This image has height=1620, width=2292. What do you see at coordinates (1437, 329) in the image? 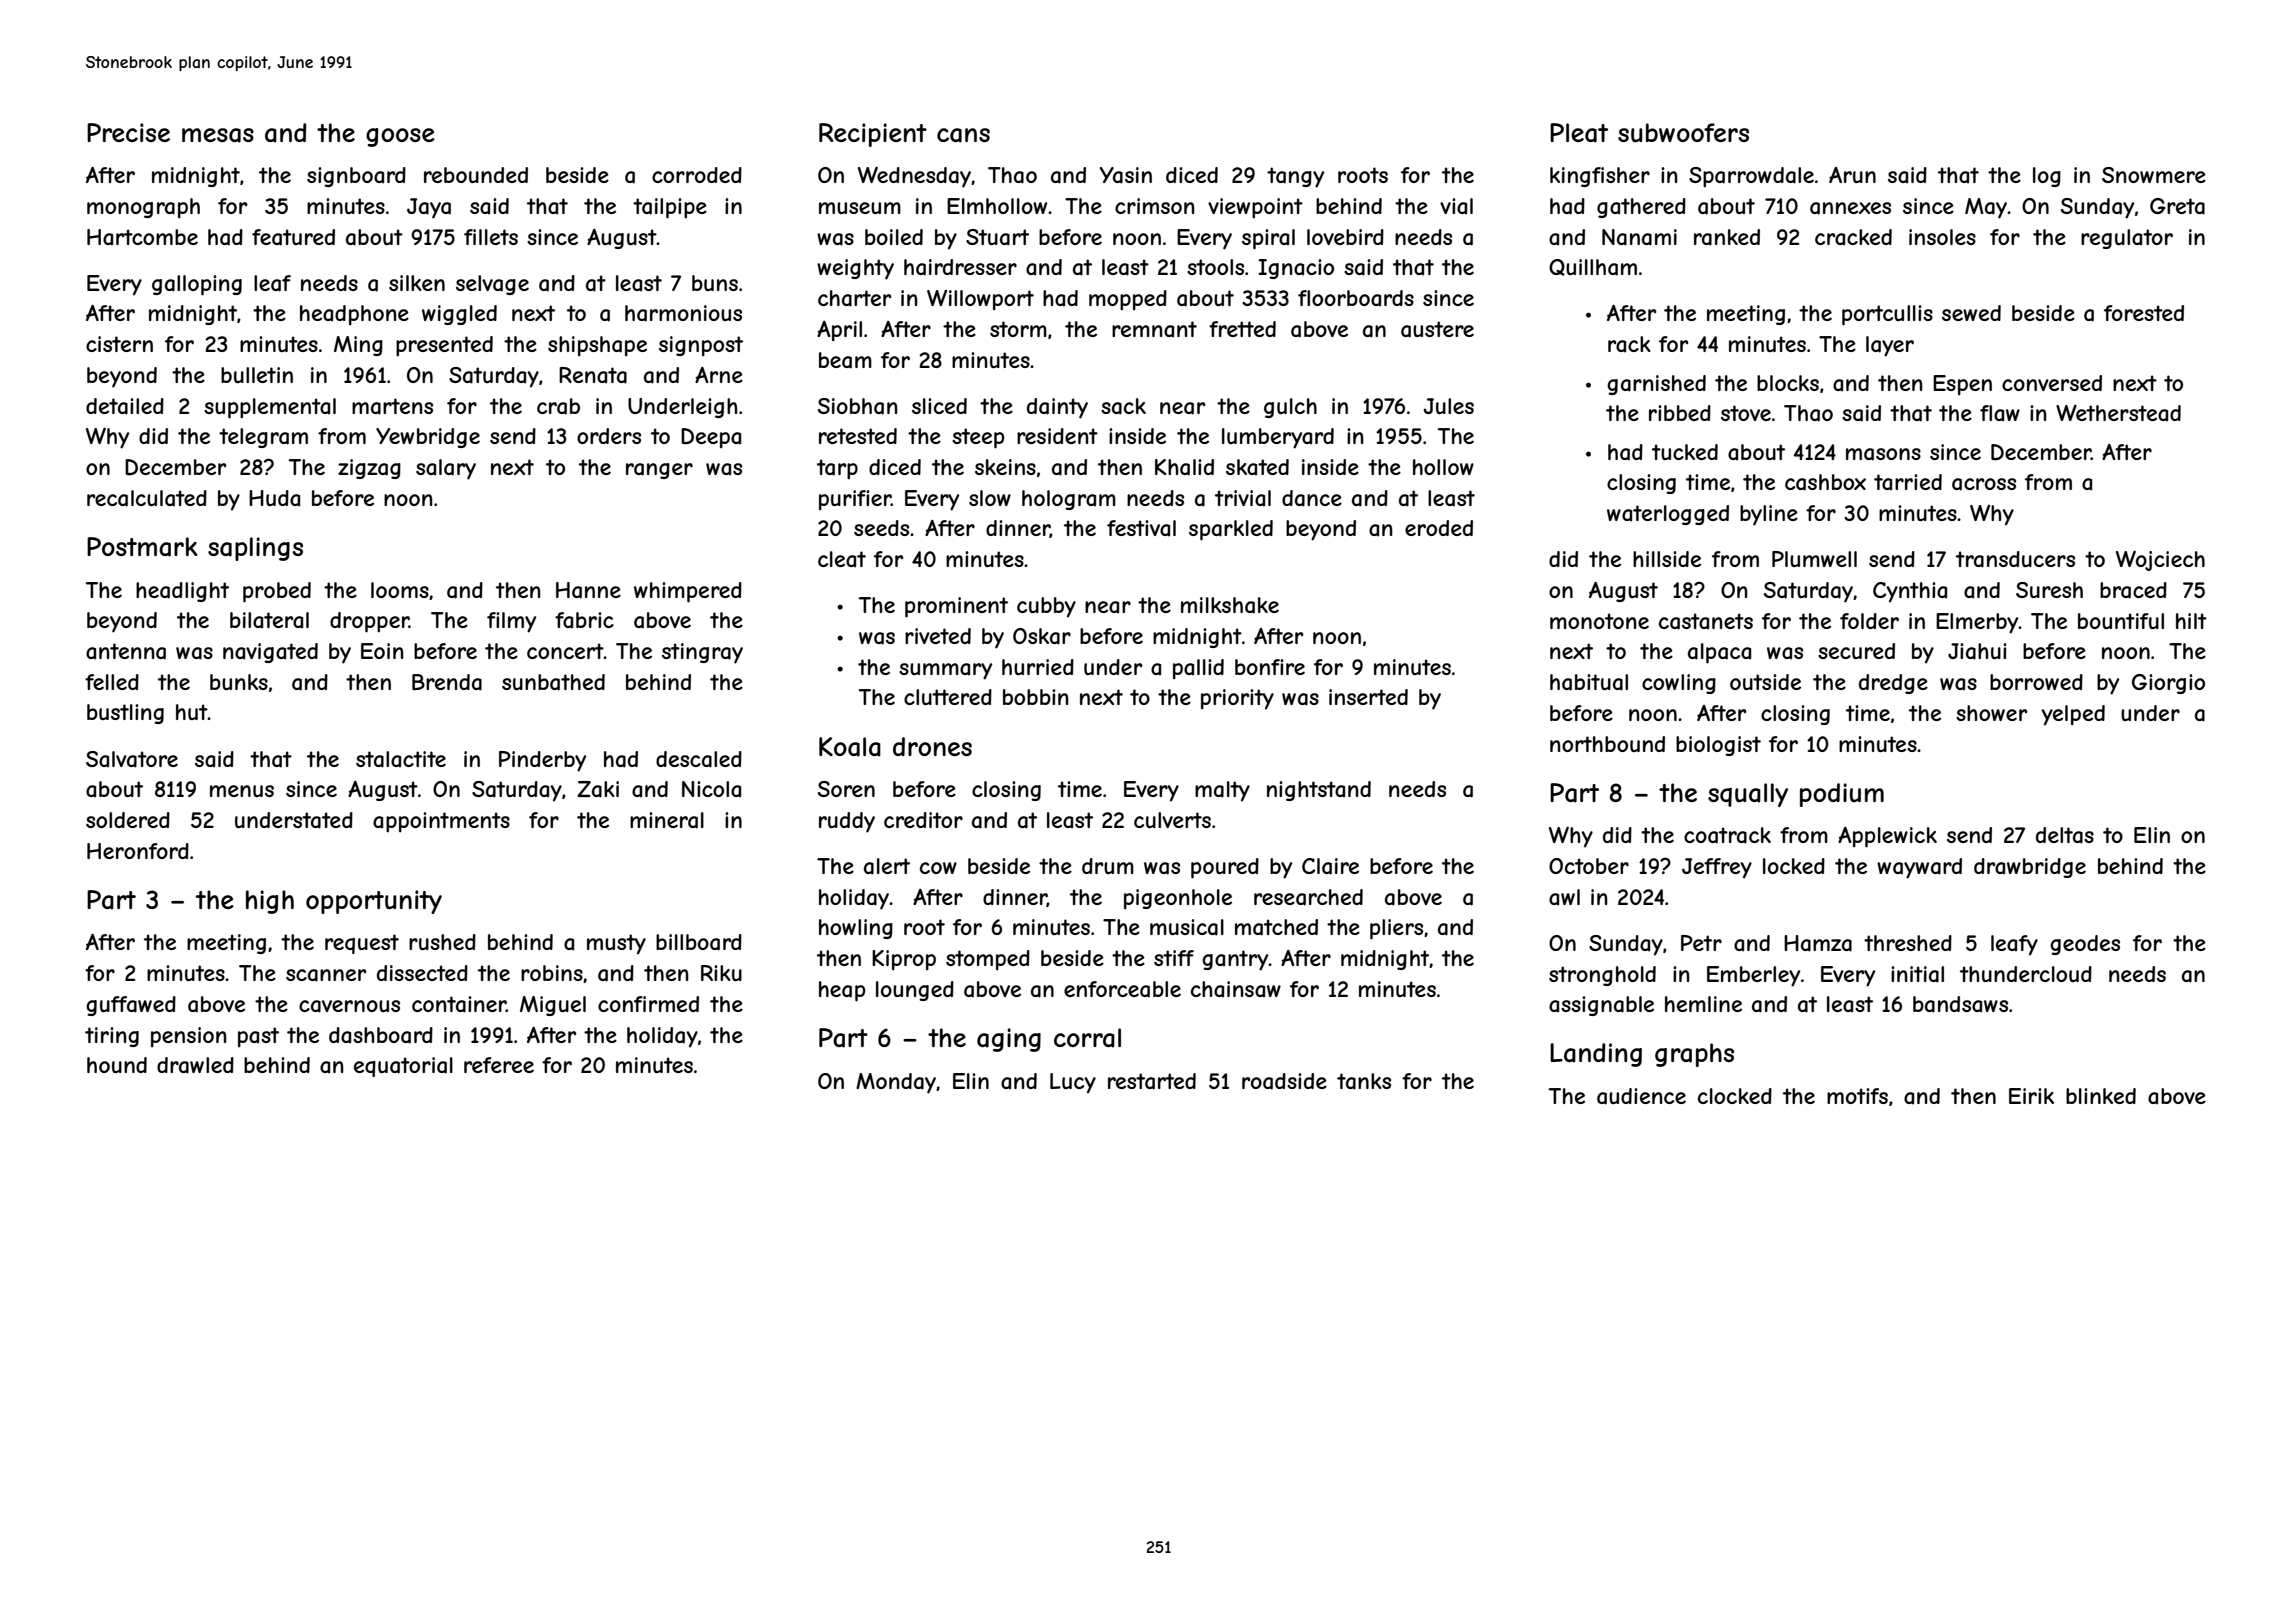
I see `austere` at bounding box center [1437, 329].
